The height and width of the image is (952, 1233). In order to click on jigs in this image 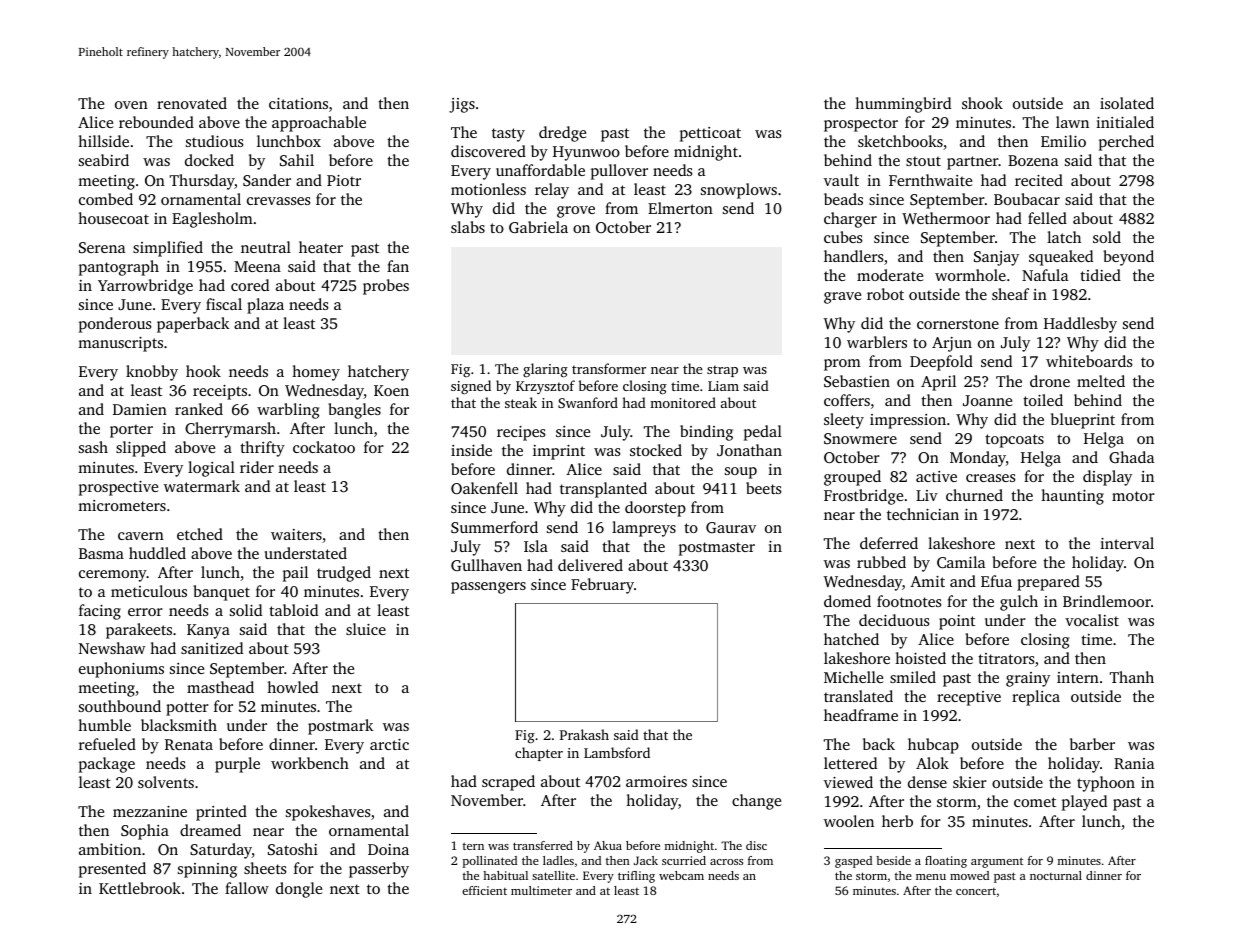, I will do `click(462, 105)`.
